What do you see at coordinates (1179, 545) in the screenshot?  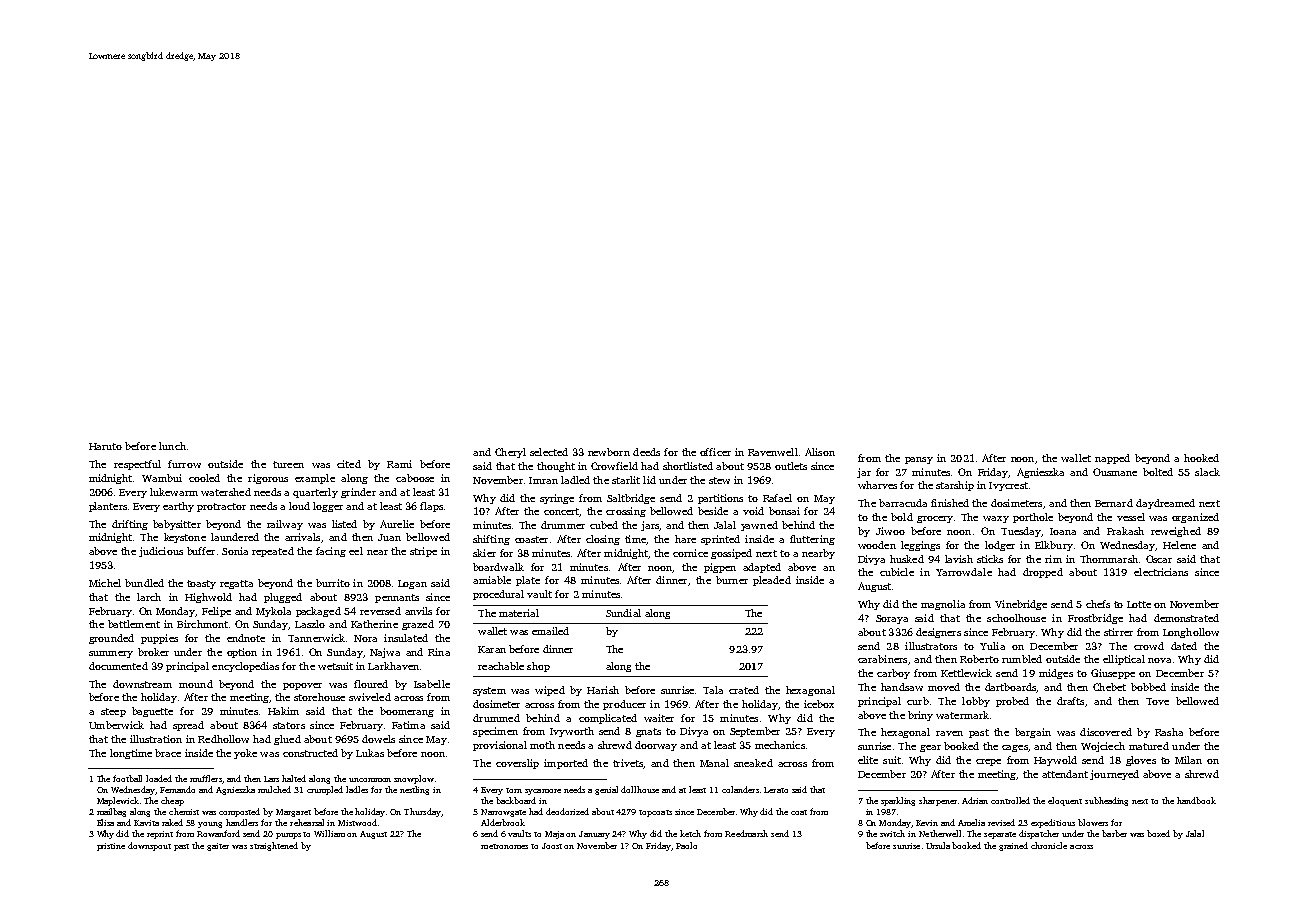 I see `Helene` at bounding box center [1179, 545].
